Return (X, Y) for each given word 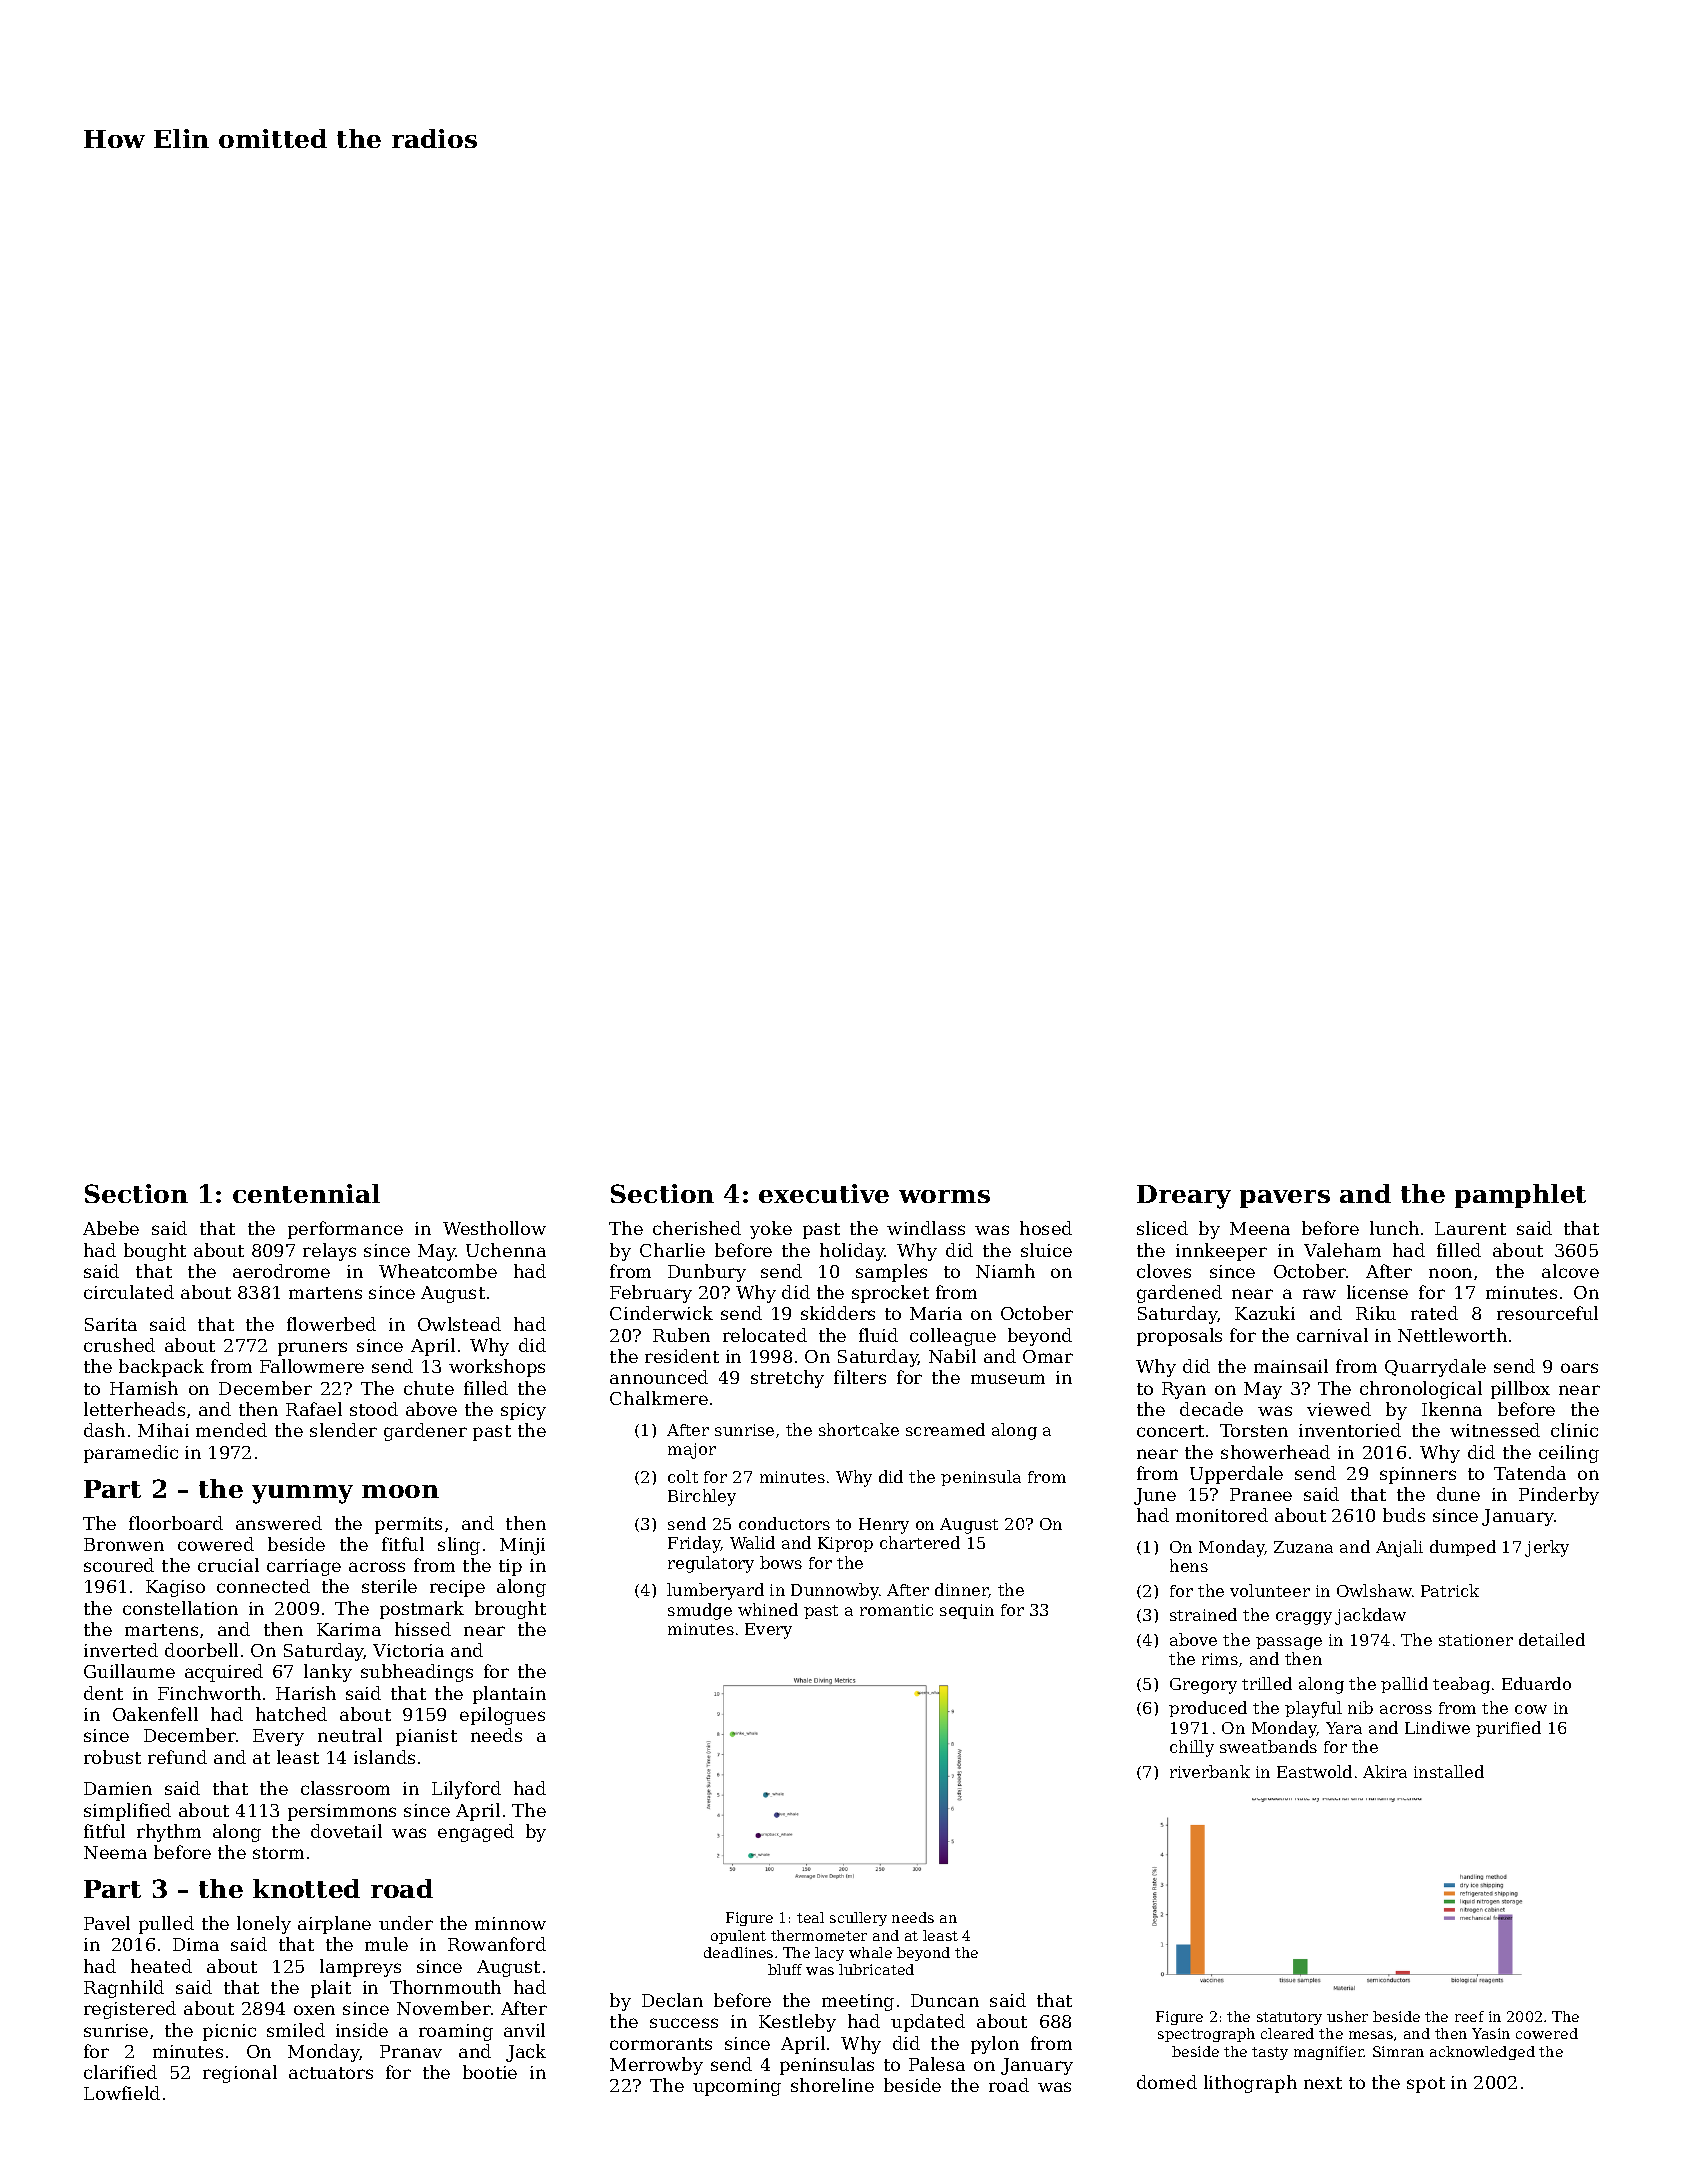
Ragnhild (124, 1989)
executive (824, 1193)
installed (1449, 1771)
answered (279, 1523)
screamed (945, 1429)
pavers (1285, 1199)
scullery (858, 1919)
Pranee (1261, 1494)
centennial (306, 1193)
